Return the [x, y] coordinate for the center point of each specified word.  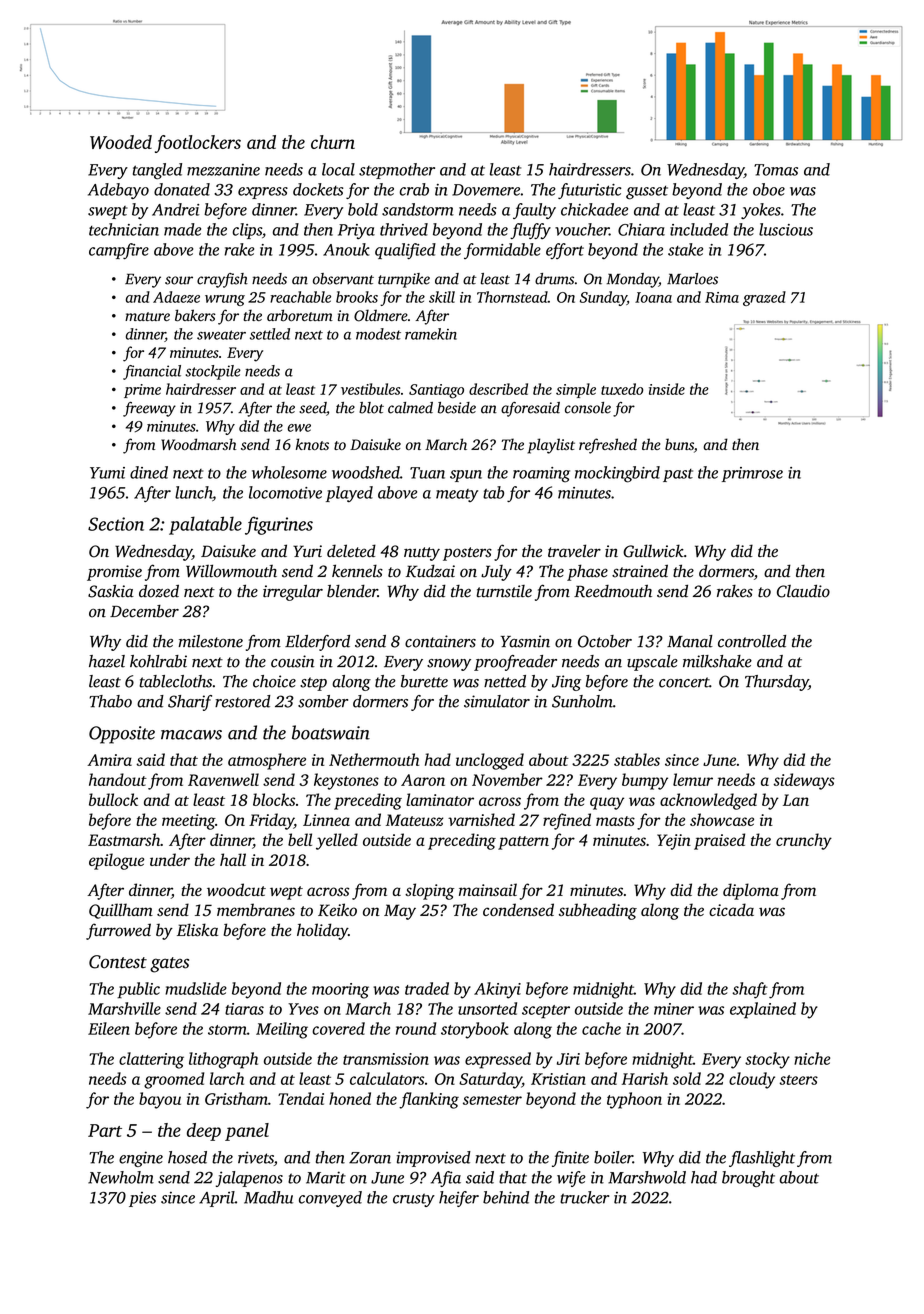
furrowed [118, 931]
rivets [256, 1157]
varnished [481, 819]
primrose [752, 474]
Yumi [107, 473]
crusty [414, 1200]
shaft [750, 990]
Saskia [111, 591]
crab [414, 189]
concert [684, 682]
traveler [574, 550]
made [182, 229]
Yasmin [525, 641]
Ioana [653, 297]
